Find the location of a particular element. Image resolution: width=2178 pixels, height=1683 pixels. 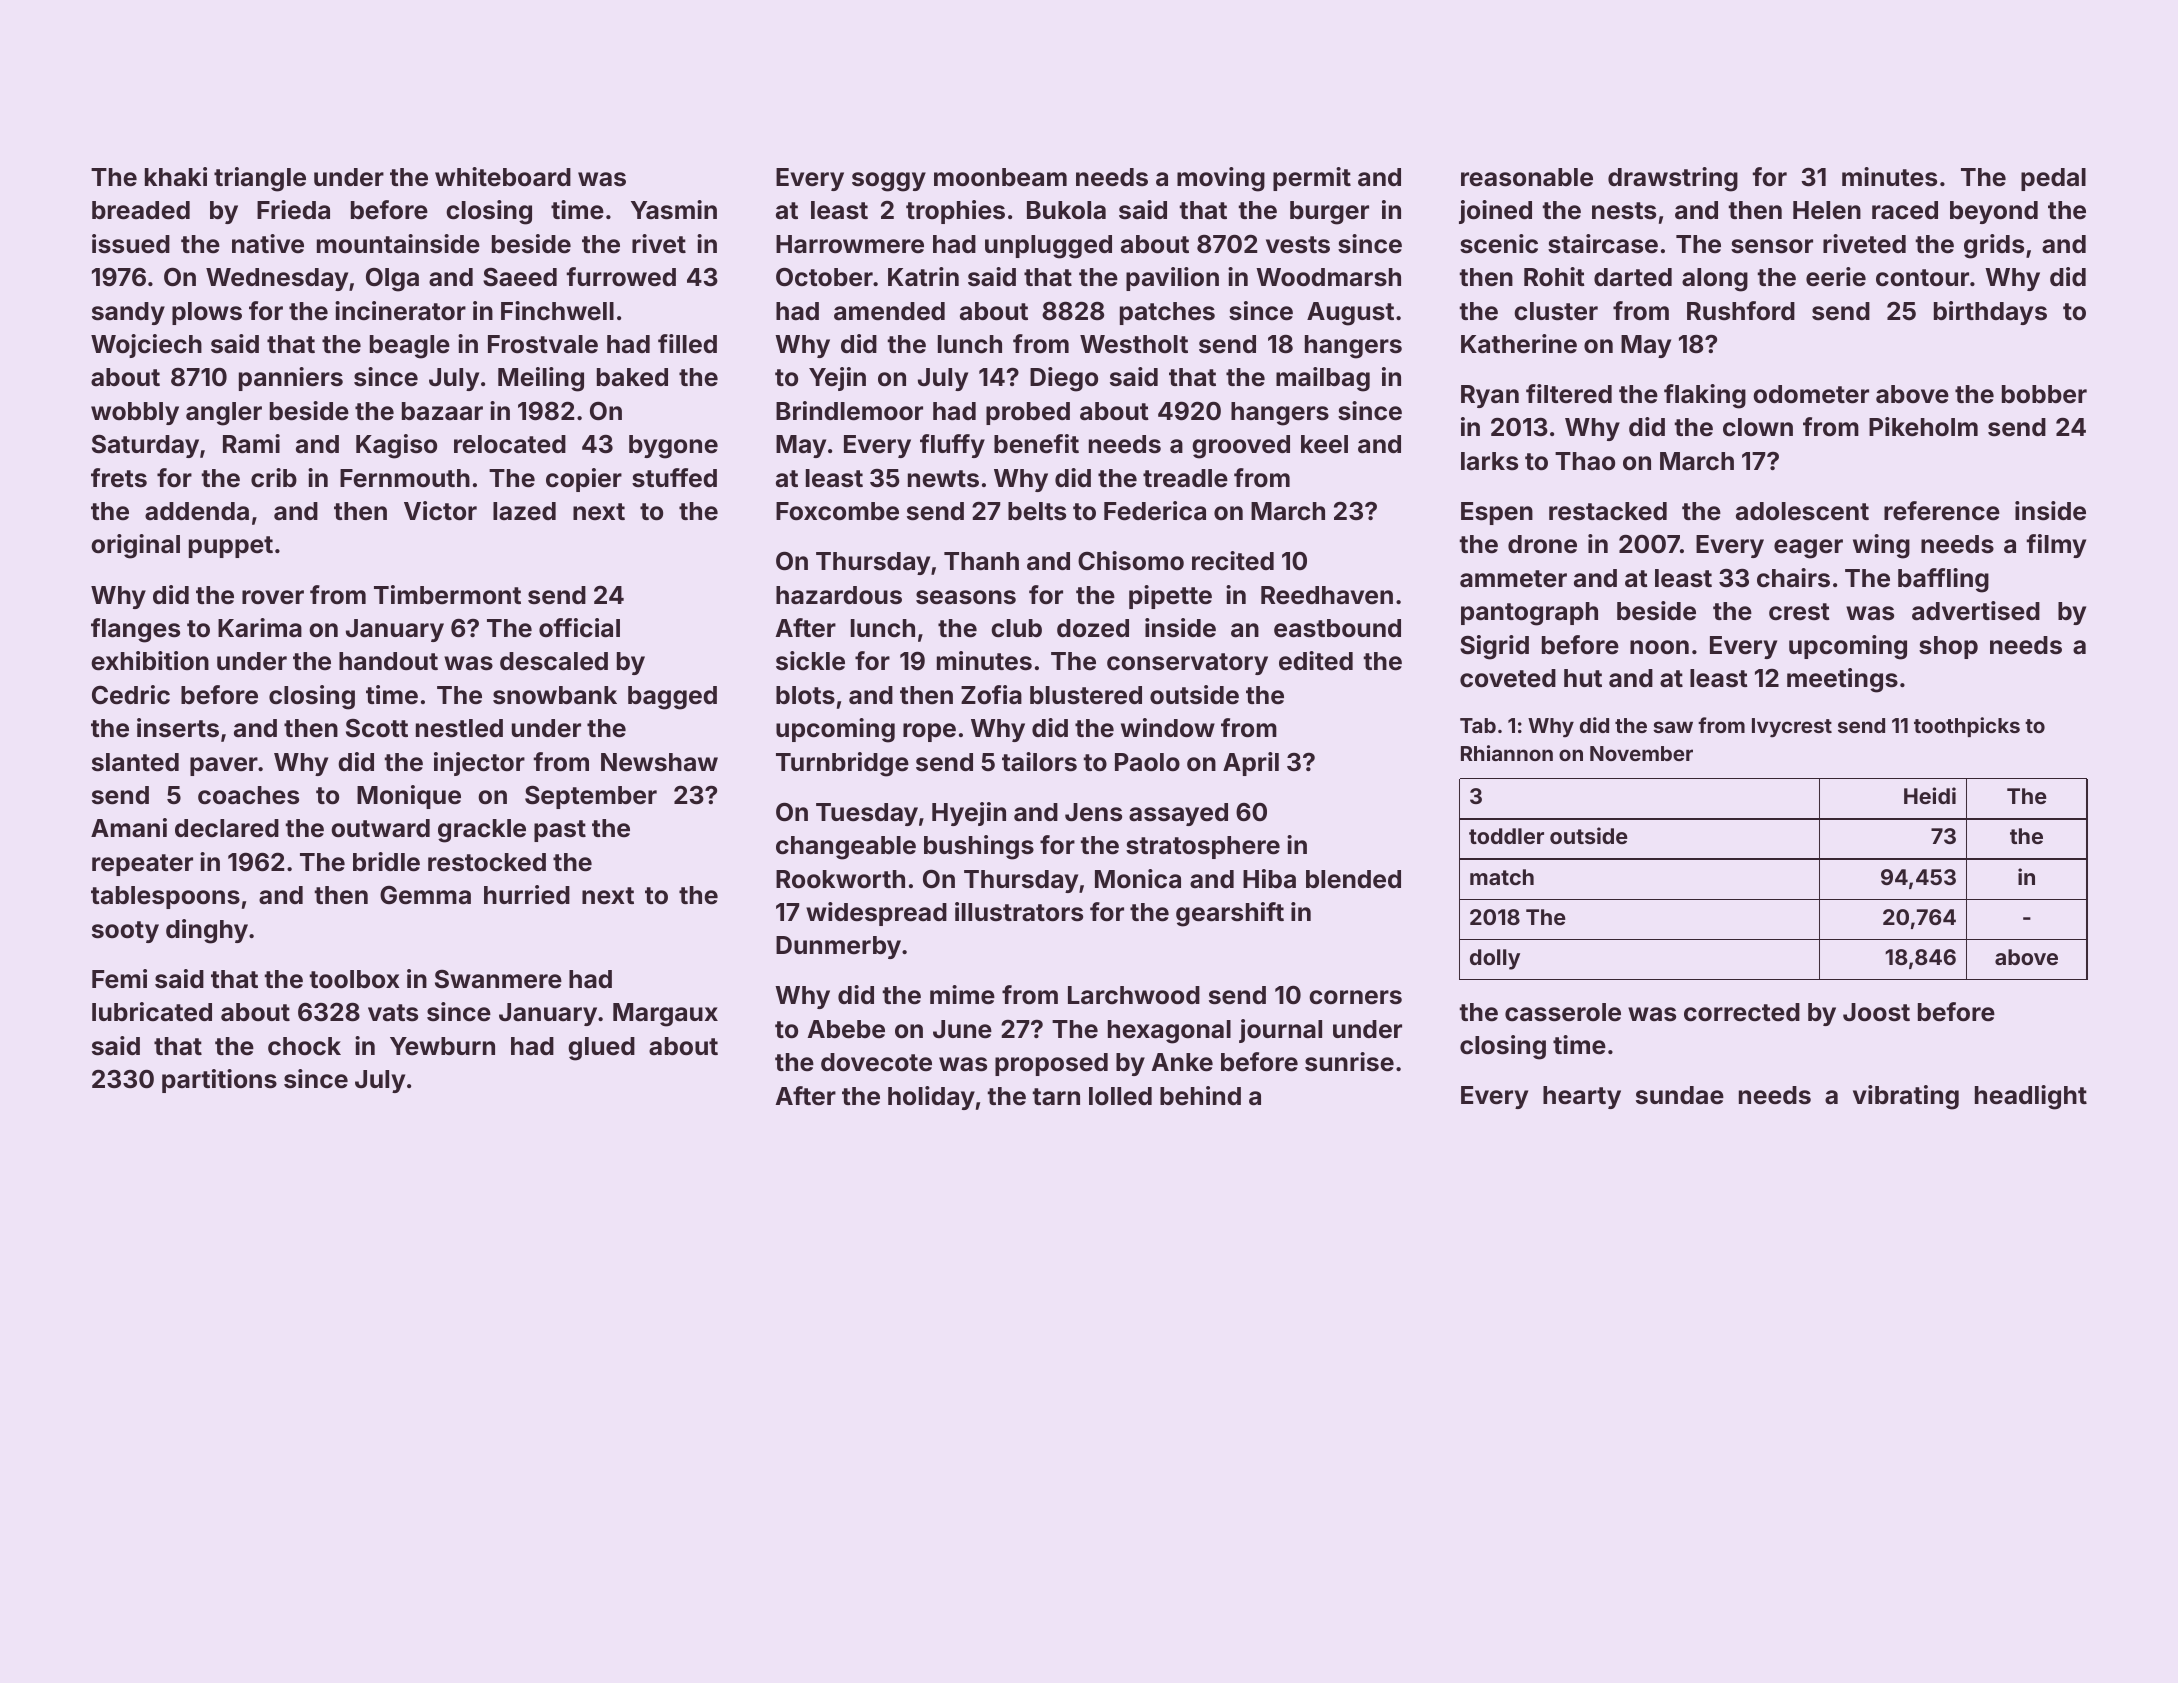

proposed is located at coordinates (1051, 1064).
